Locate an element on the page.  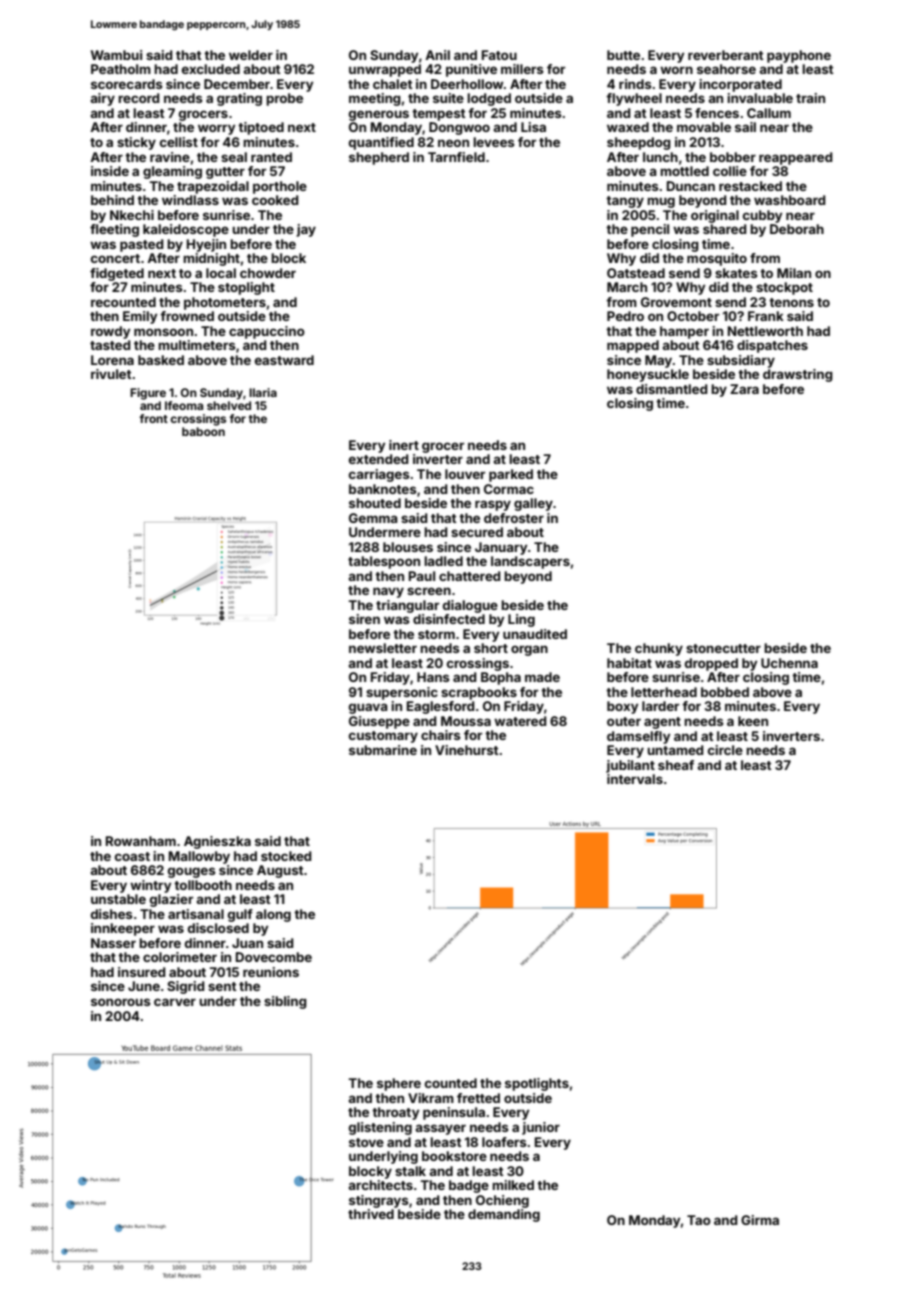
guava is located at coordinates (368, 708).
